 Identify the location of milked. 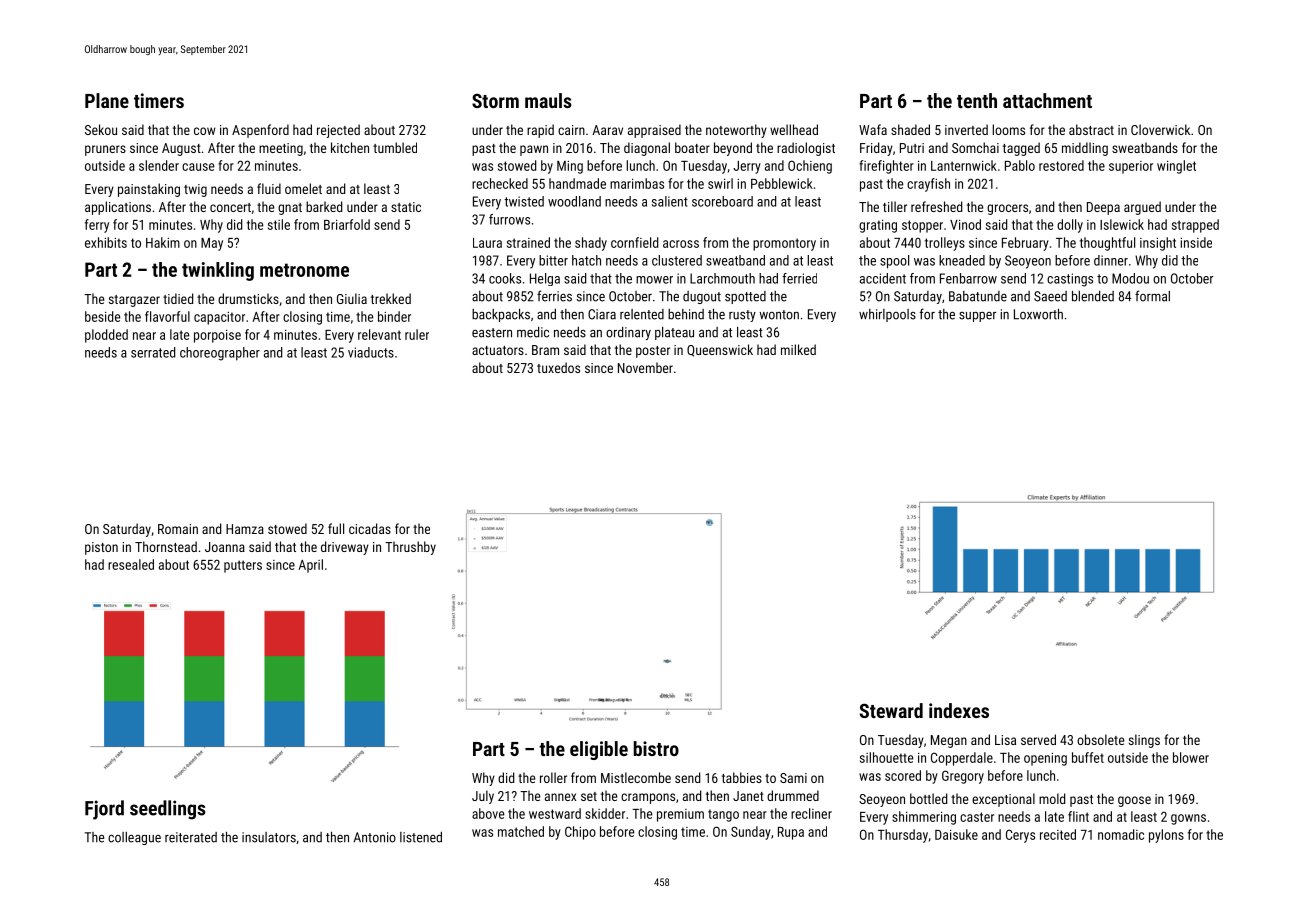
(798, 349).
